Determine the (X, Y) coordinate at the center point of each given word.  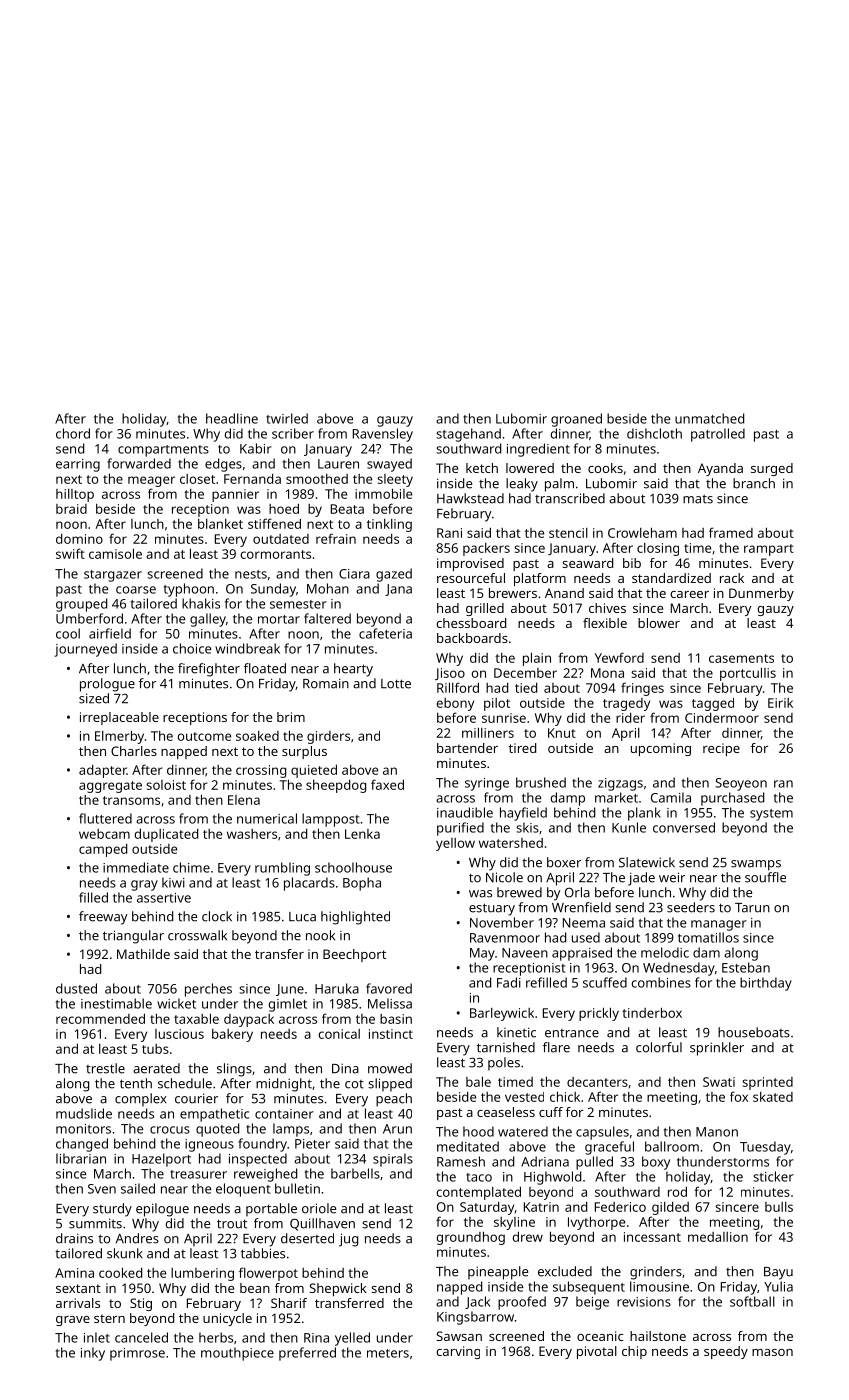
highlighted (355, 918)
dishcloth (654, 433)
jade (641, 879)
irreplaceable (119, 718)
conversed (684, 827)
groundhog (471, 1238)
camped (103, 850)
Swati (719, 1082)
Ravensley (383, 435)
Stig (141, 1304)
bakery (232, 1035)
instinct (391, 1034)
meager (151, 481)
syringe (487, 784)
